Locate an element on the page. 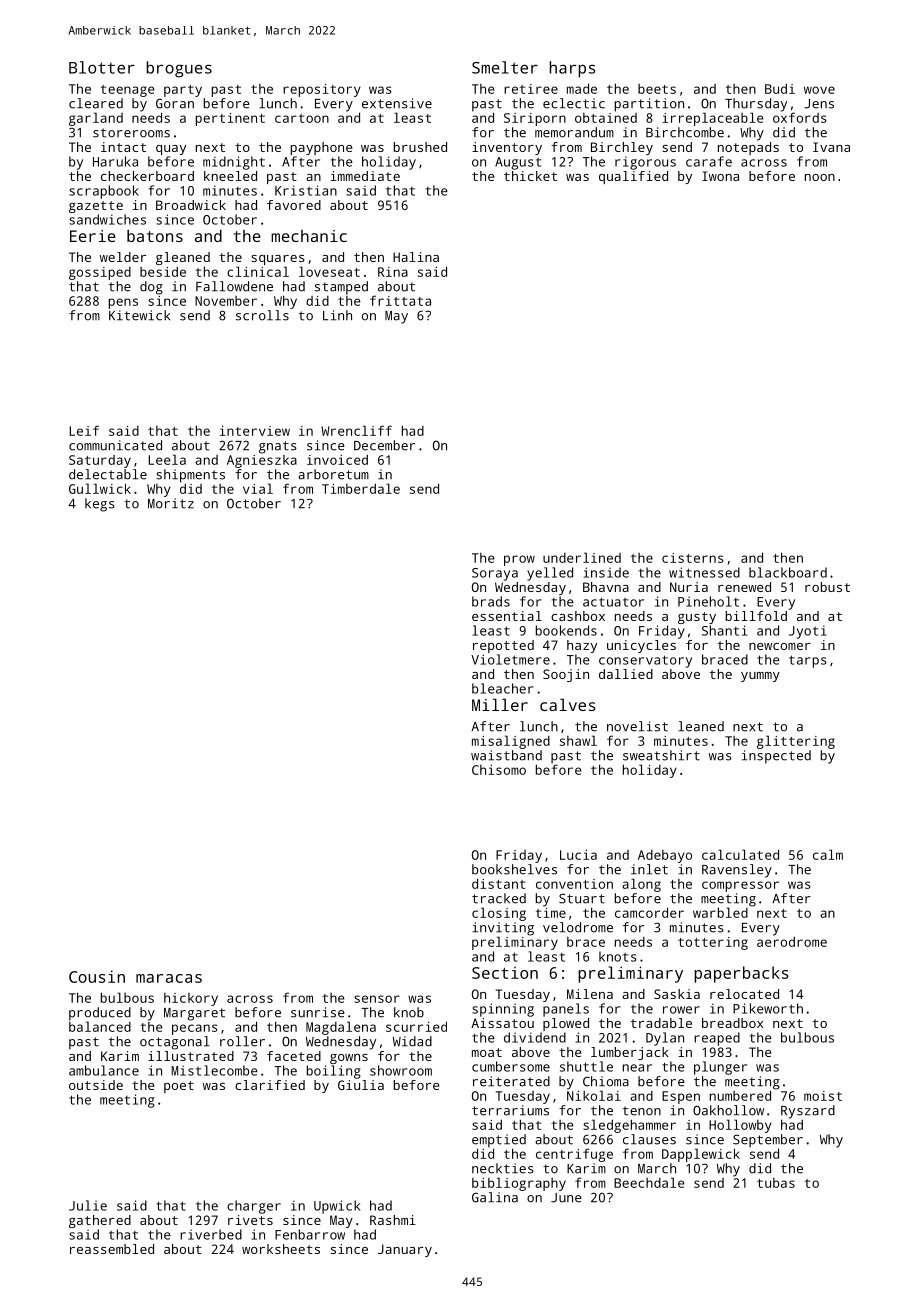  Budi is located at coordinates (780, 88).
